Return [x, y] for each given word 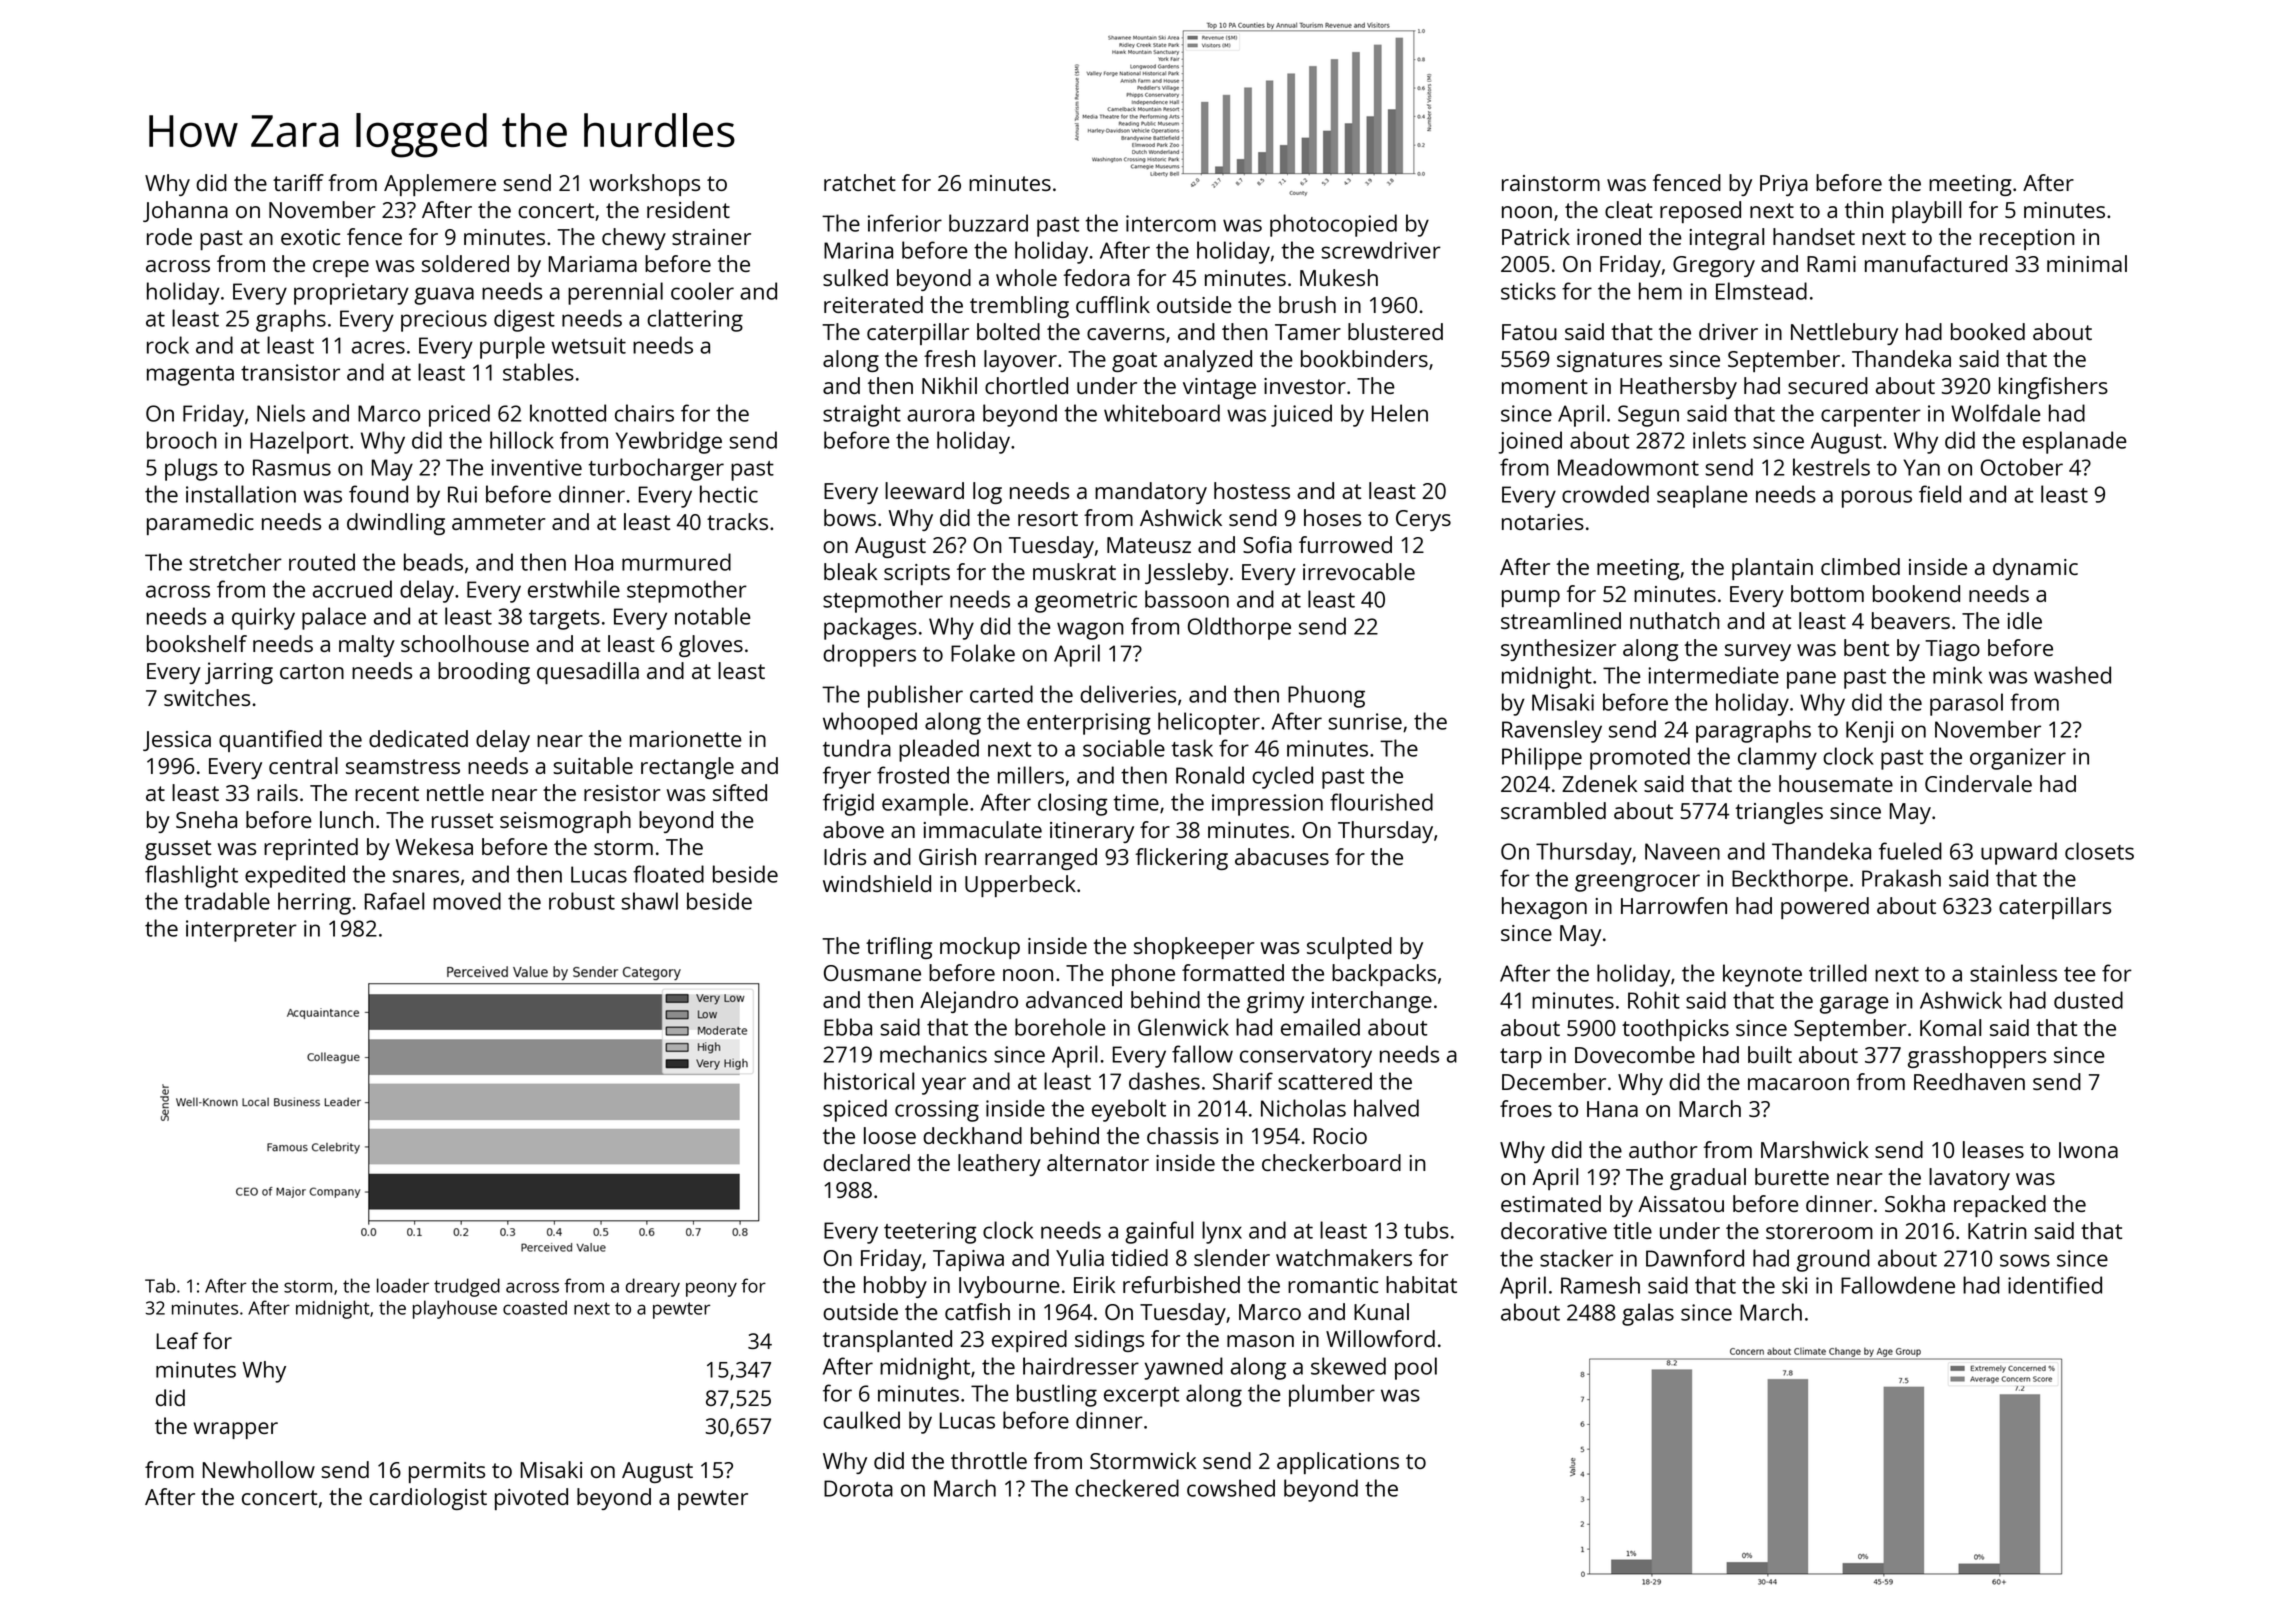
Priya [1784, 185]
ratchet [860, 182]
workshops [644, 185]
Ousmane [872, 973]
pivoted [531, 1499]
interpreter [241, 931]
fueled [1910, 851]
